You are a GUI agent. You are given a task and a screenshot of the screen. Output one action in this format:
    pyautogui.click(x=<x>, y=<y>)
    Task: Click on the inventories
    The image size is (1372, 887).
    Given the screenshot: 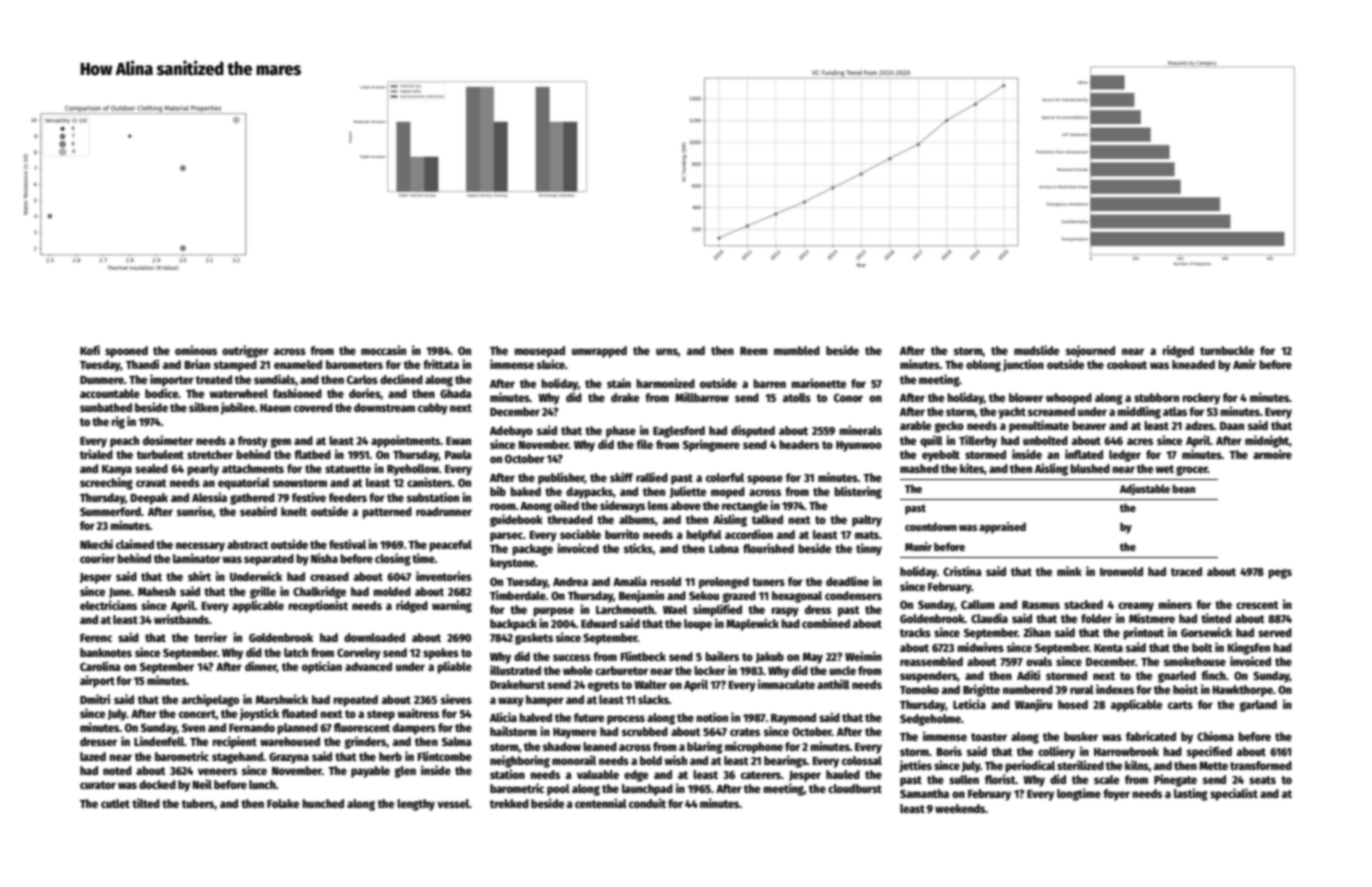 What is the action you would take?
    pyautogui.click(x=444, y=576)
